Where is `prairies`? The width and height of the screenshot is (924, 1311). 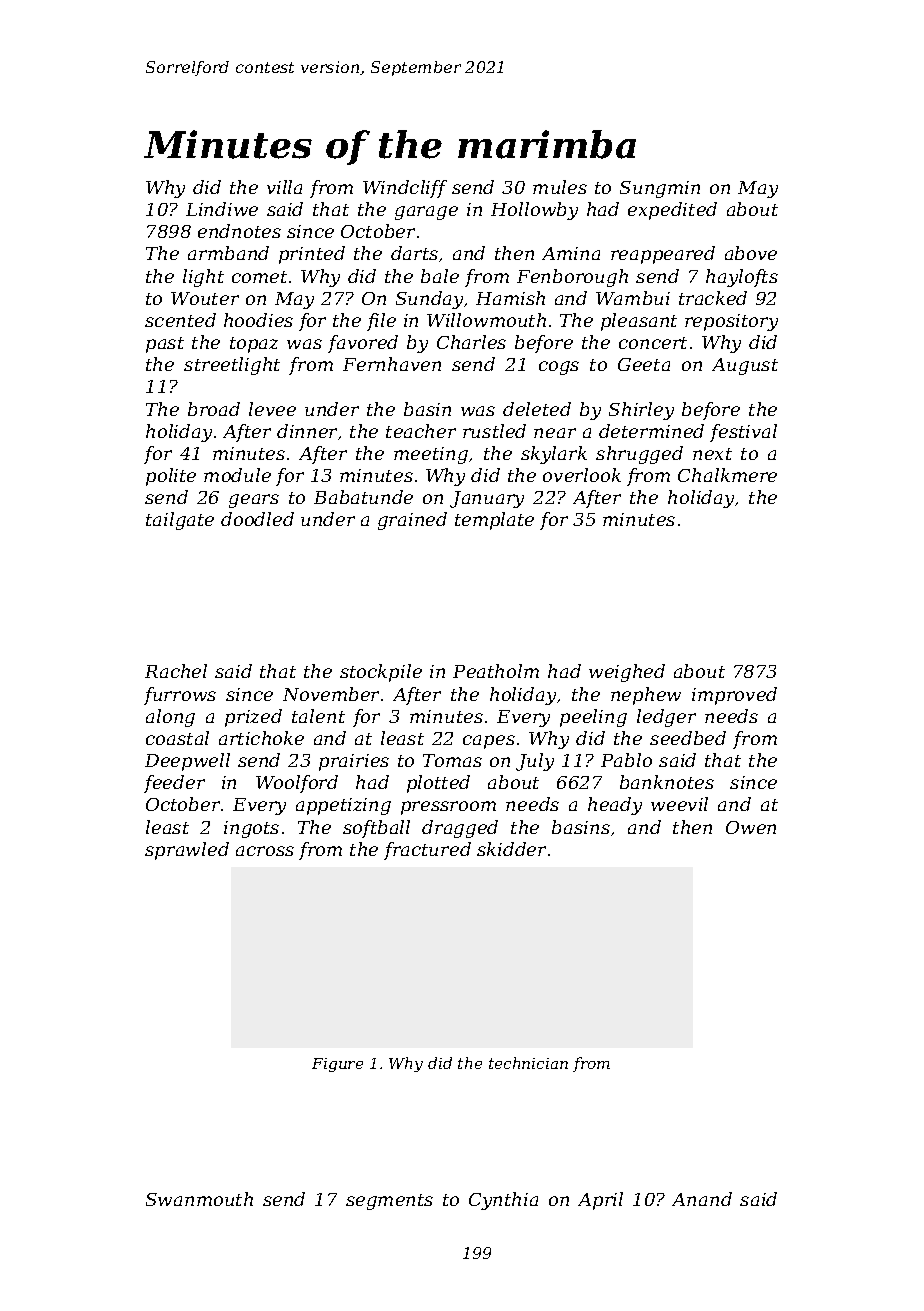 prairies is located at coordinates (354, 762).
